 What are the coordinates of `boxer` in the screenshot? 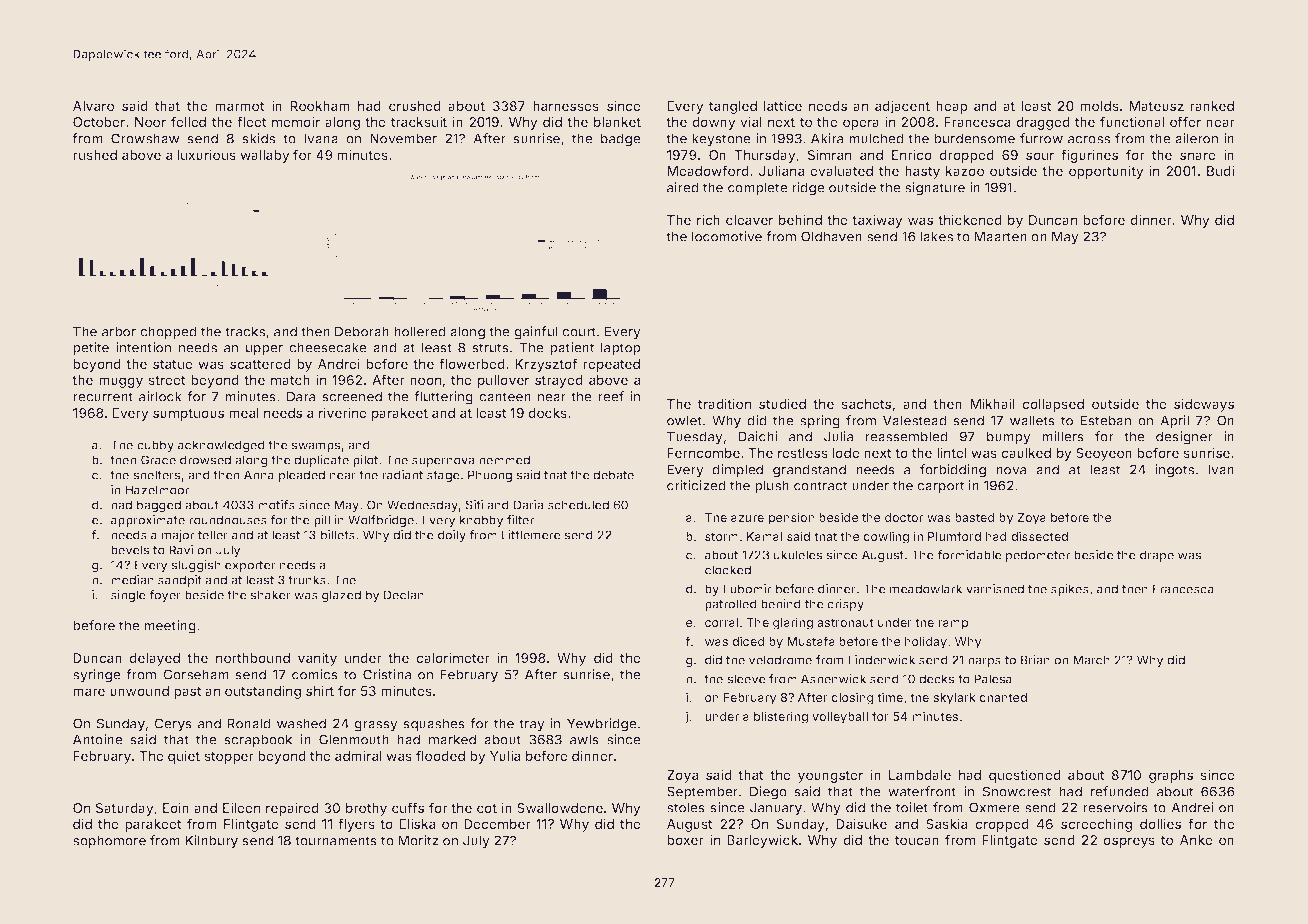 It's located at (685, 840).
